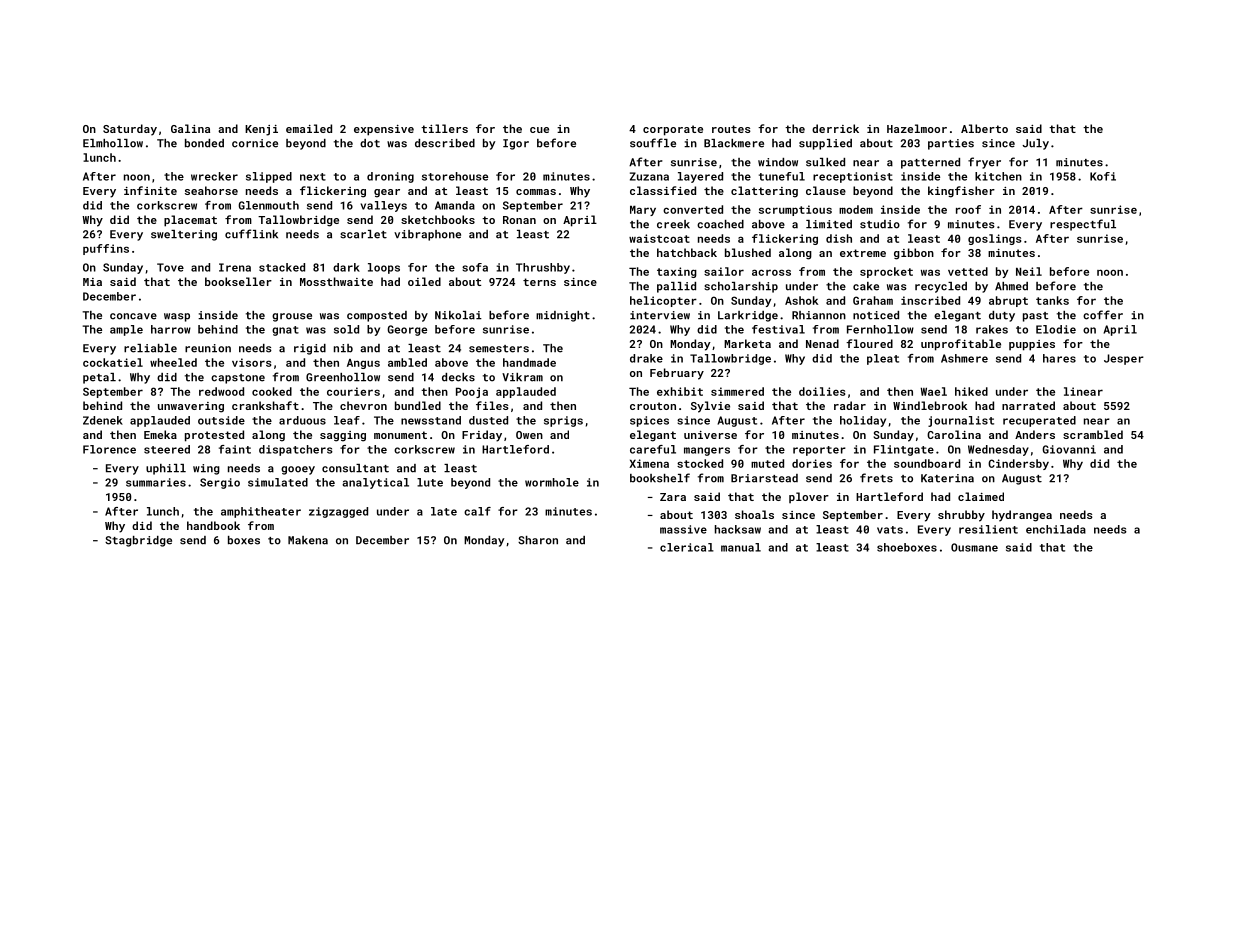  What do you see at coordinates (731, 129) in the screenshot?
I see `routes` at bounding box center [731, 129].
